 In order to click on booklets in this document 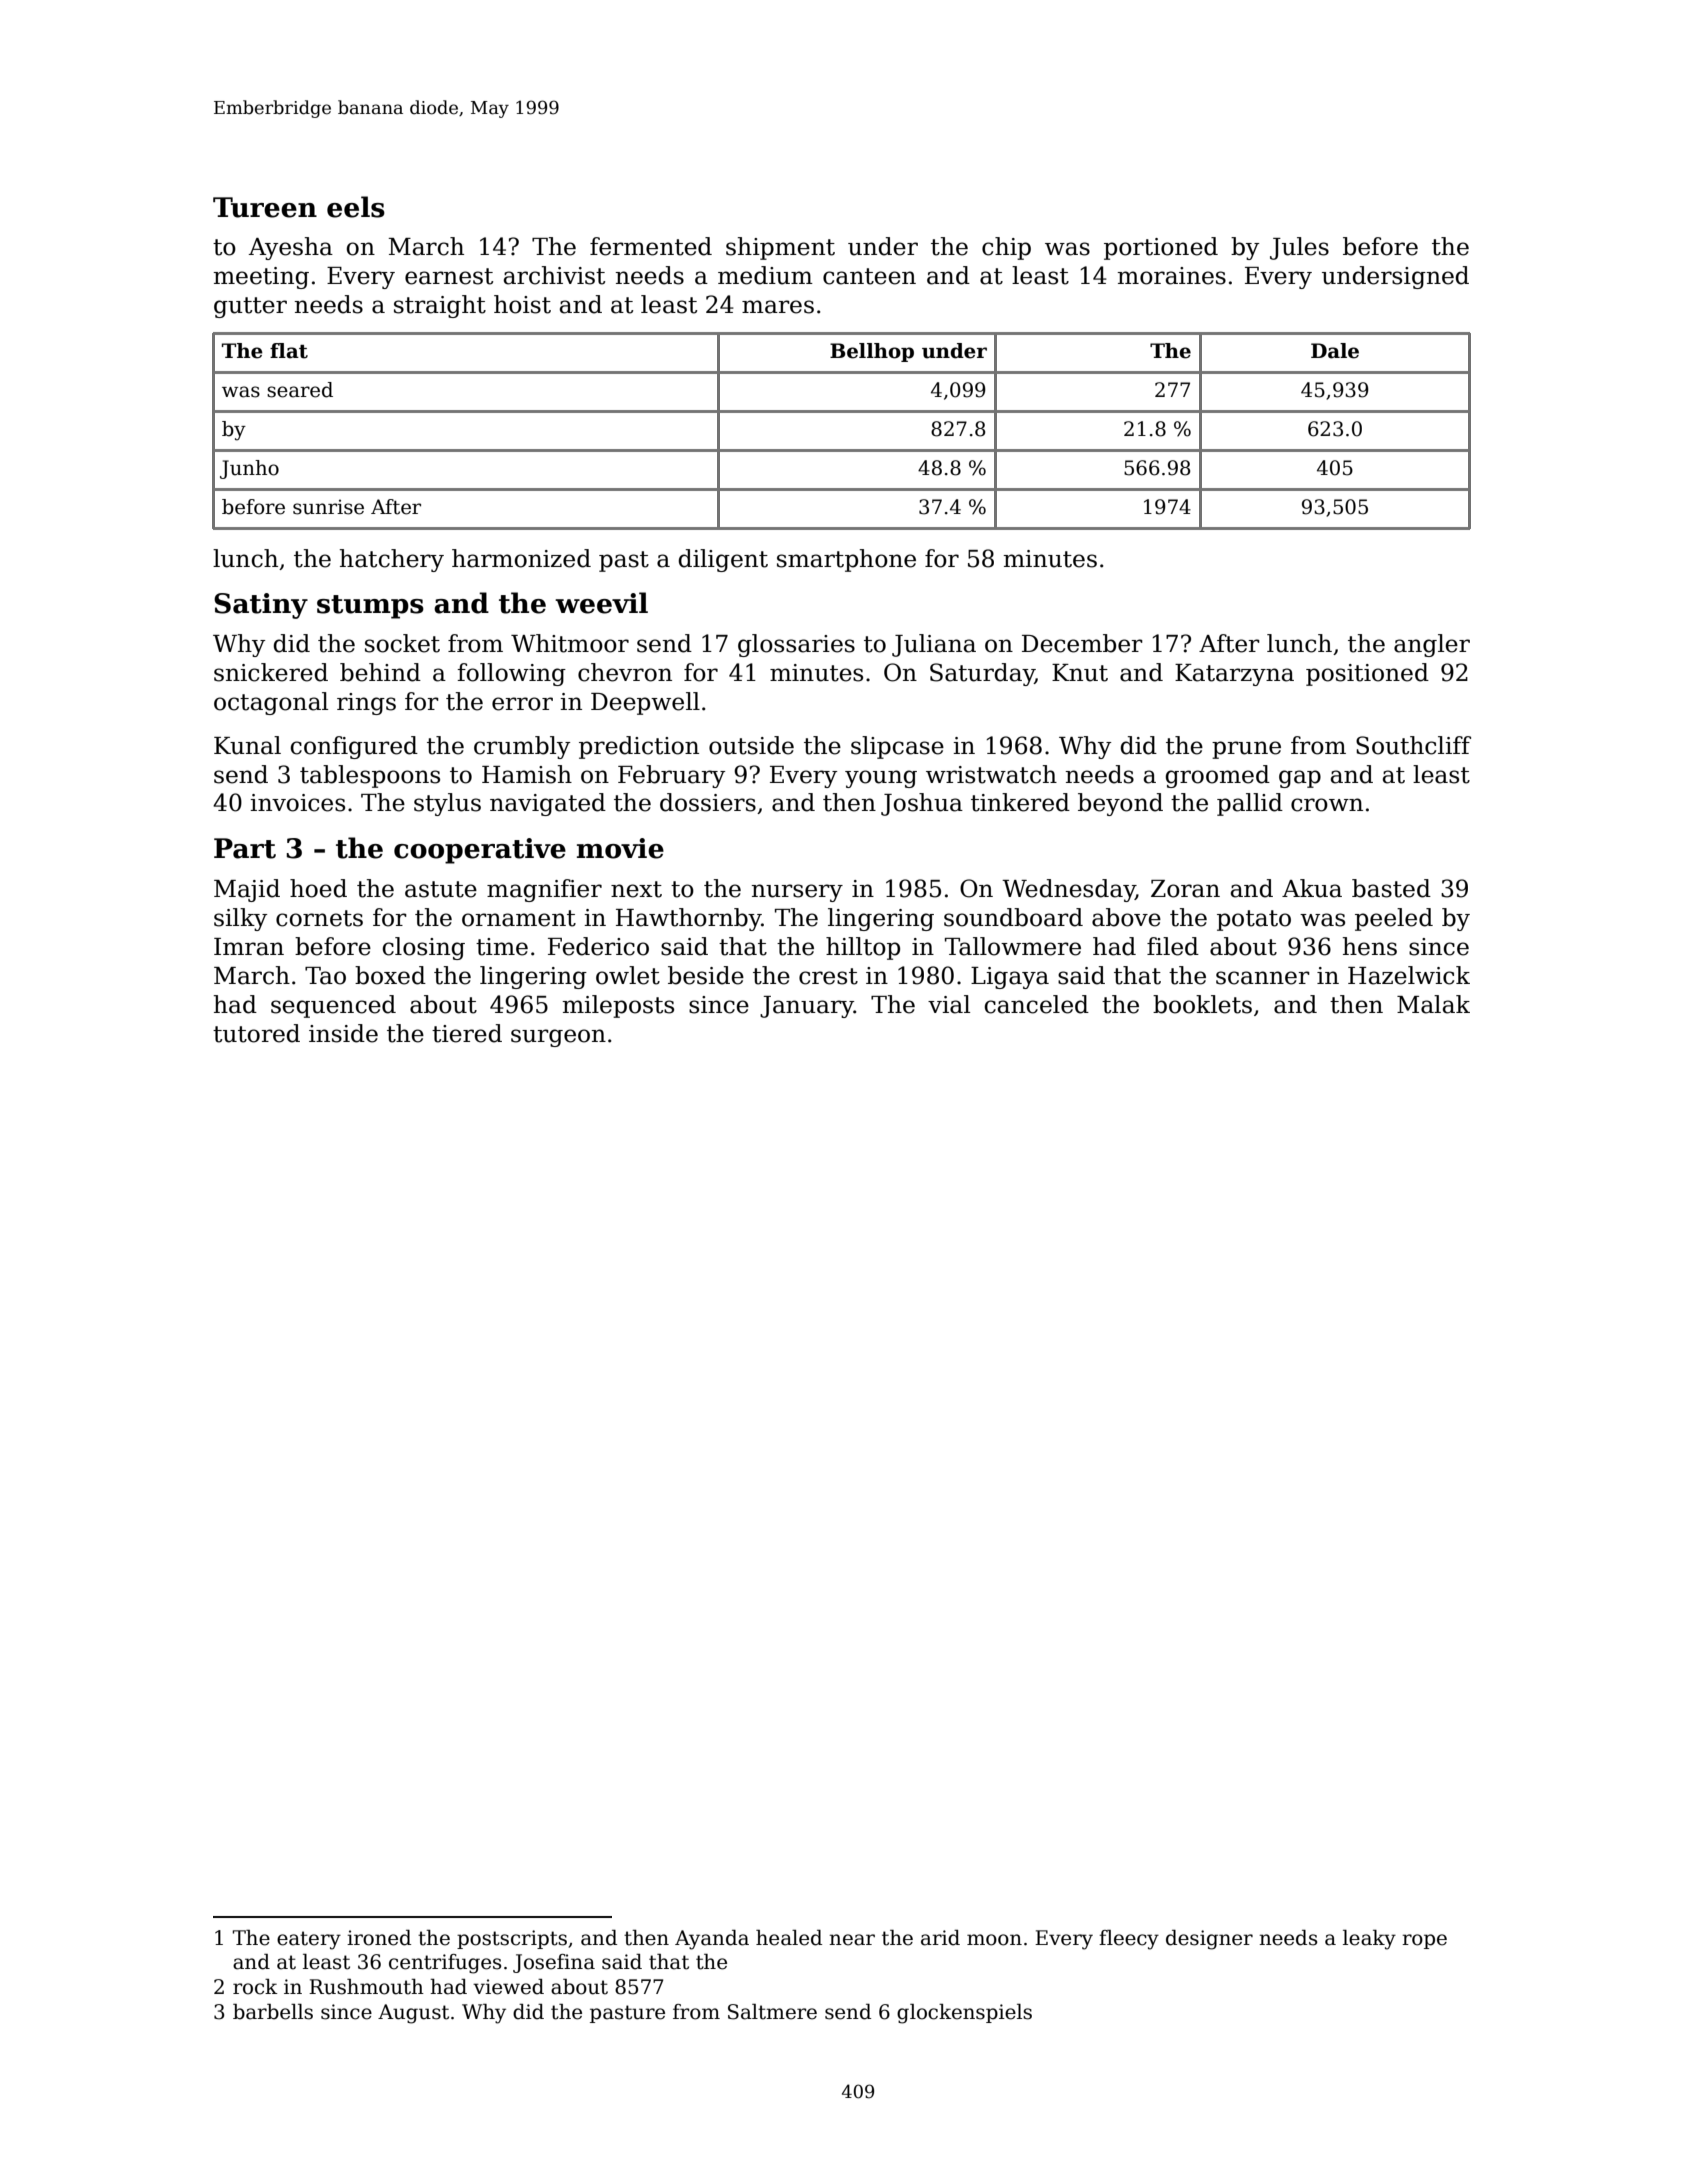, I will do `click(1202, 1004)`.
